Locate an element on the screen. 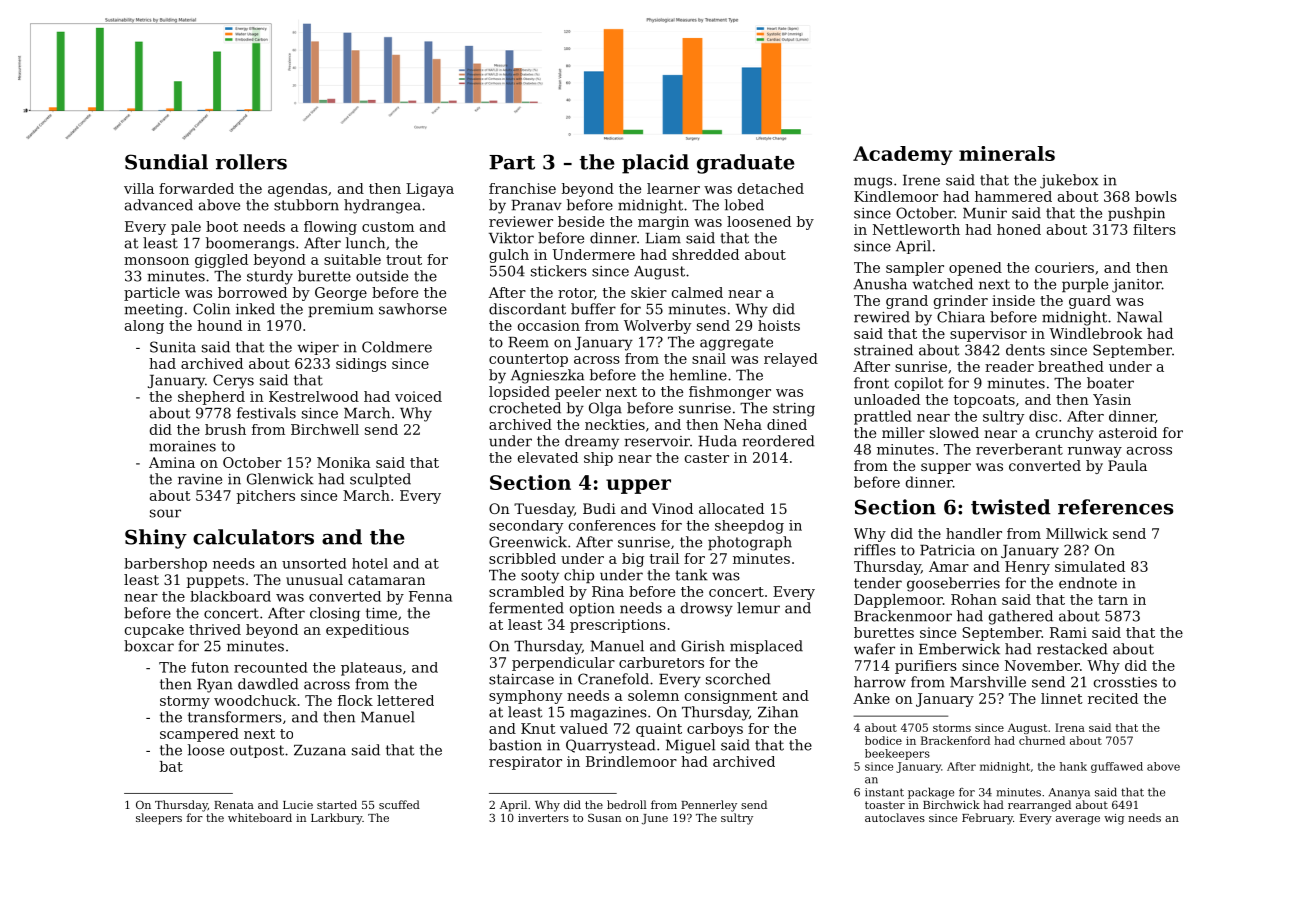 Image resolution: width=1308 pixels, height=924 pixels. Huda is located at coordinates (718, 441).
